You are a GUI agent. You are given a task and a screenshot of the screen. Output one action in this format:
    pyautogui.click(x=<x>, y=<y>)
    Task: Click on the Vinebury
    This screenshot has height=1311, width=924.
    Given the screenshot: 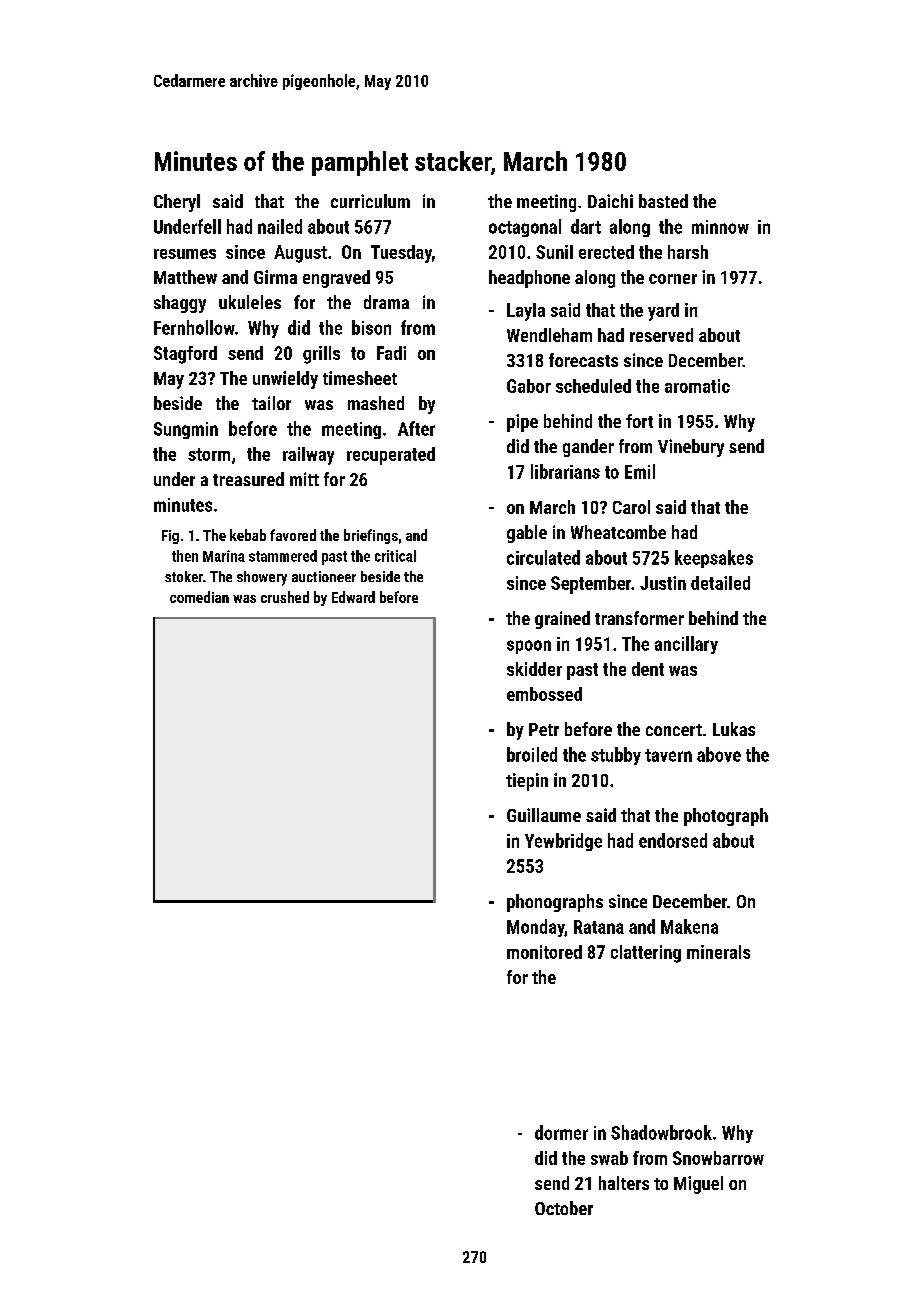 What is the action you would take?
    pyautogui.click(x=691, y=448)
